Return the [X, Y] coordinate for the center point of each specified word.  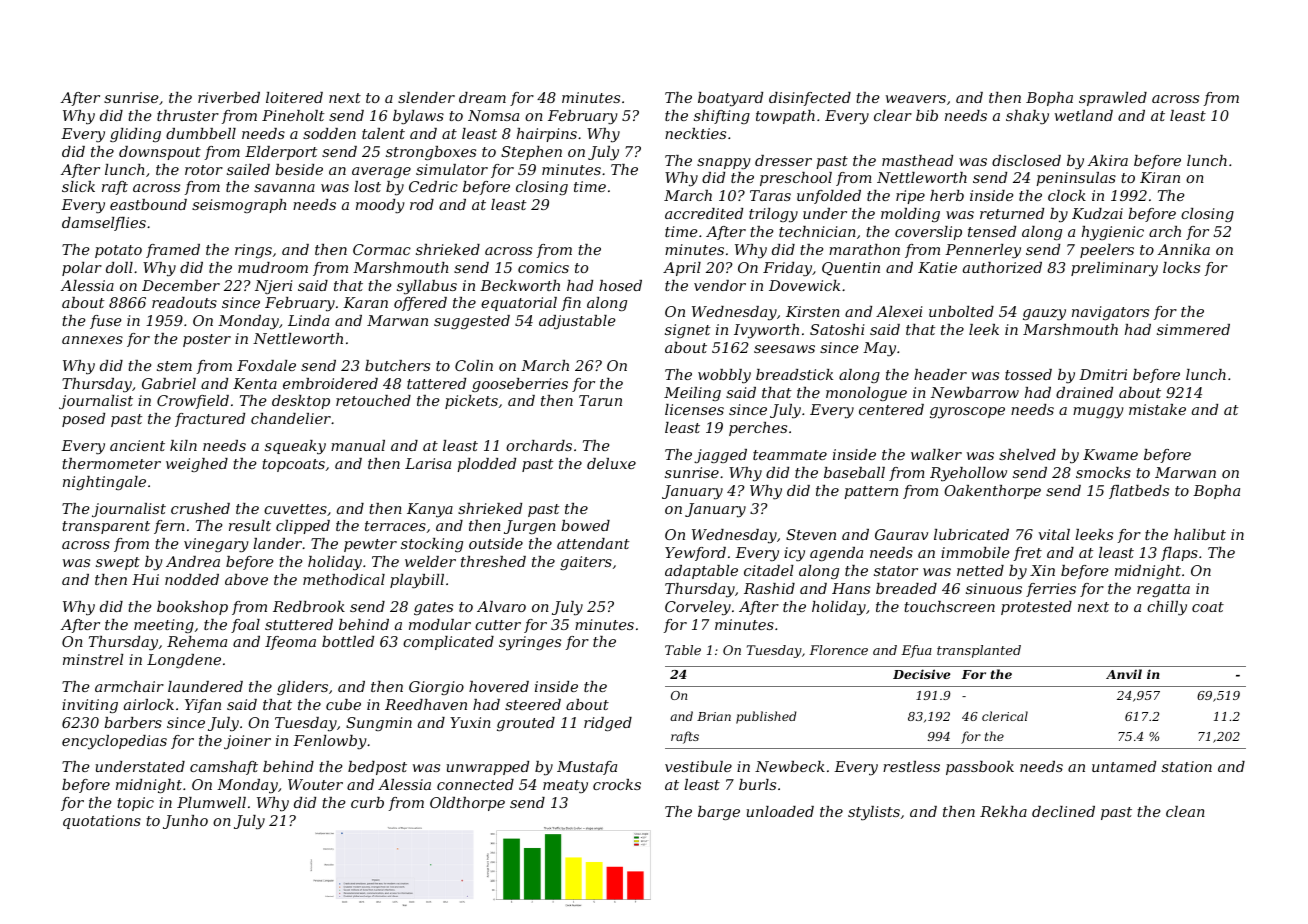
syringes [530, 643]
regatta [1163, 590]
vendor [720, 285]
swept [118, 563]
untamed [1124, 766]
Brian [714, 716]
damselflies [104, 224]
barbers [133, 722]
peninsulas [1076, 179]
